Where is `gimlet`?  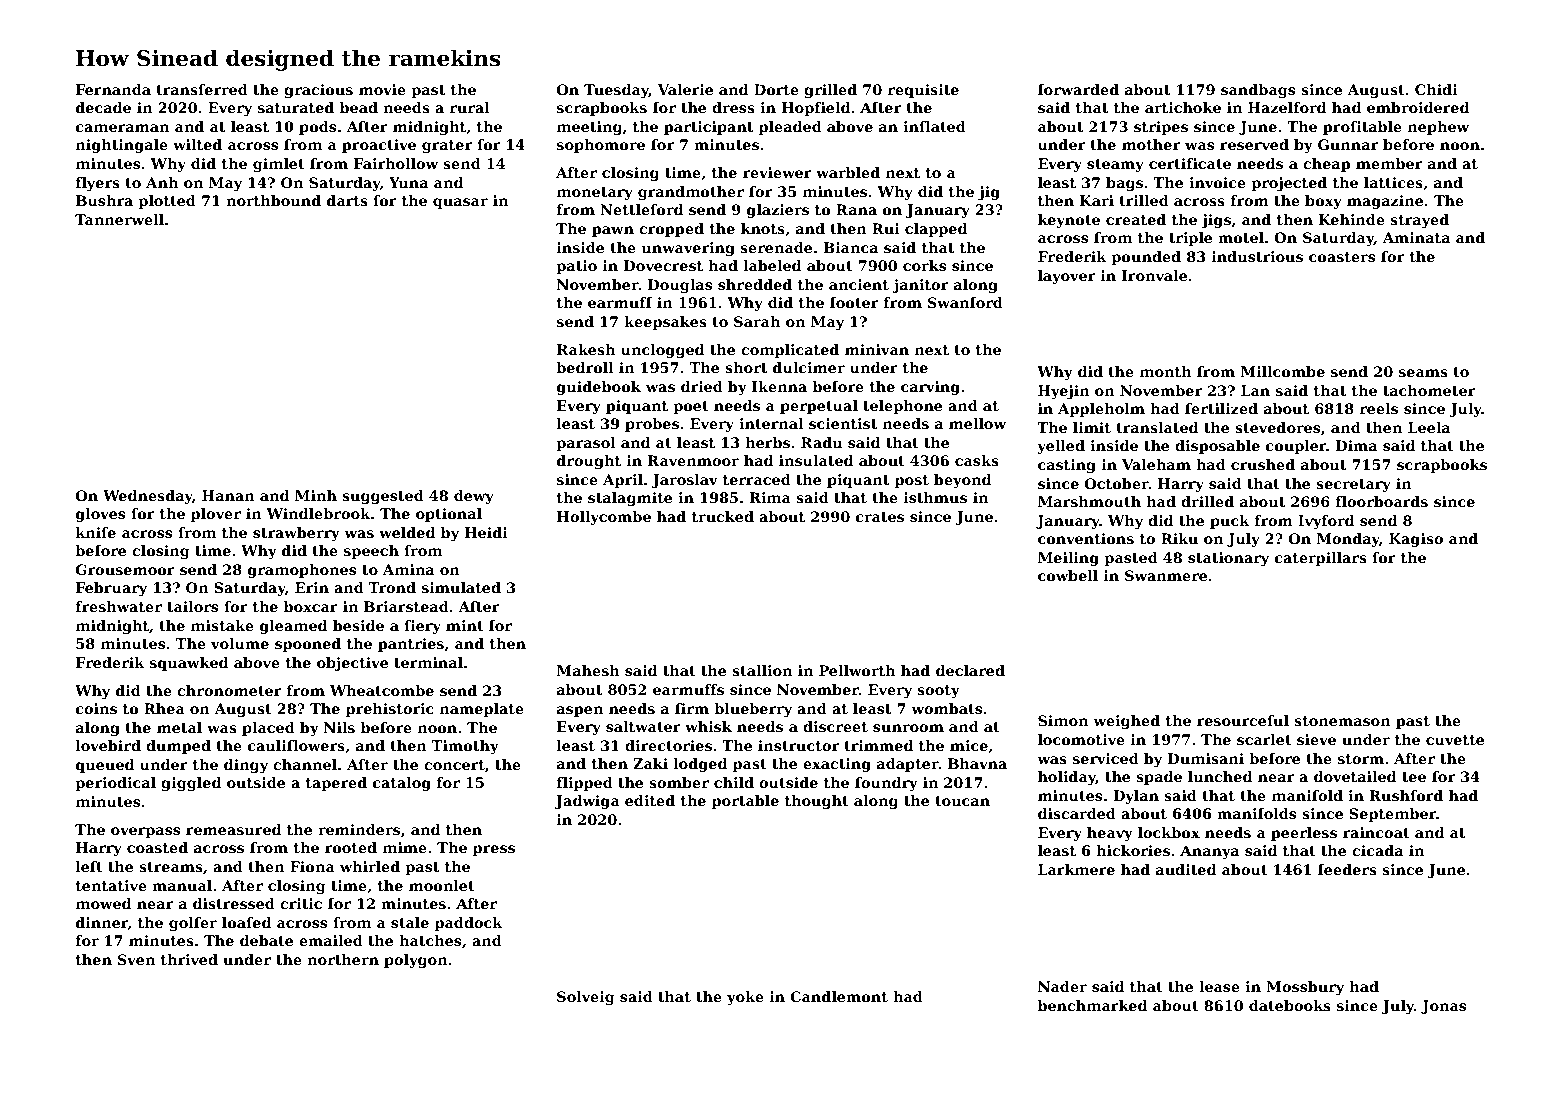
gimlet is located at coordinates (279, 165).
